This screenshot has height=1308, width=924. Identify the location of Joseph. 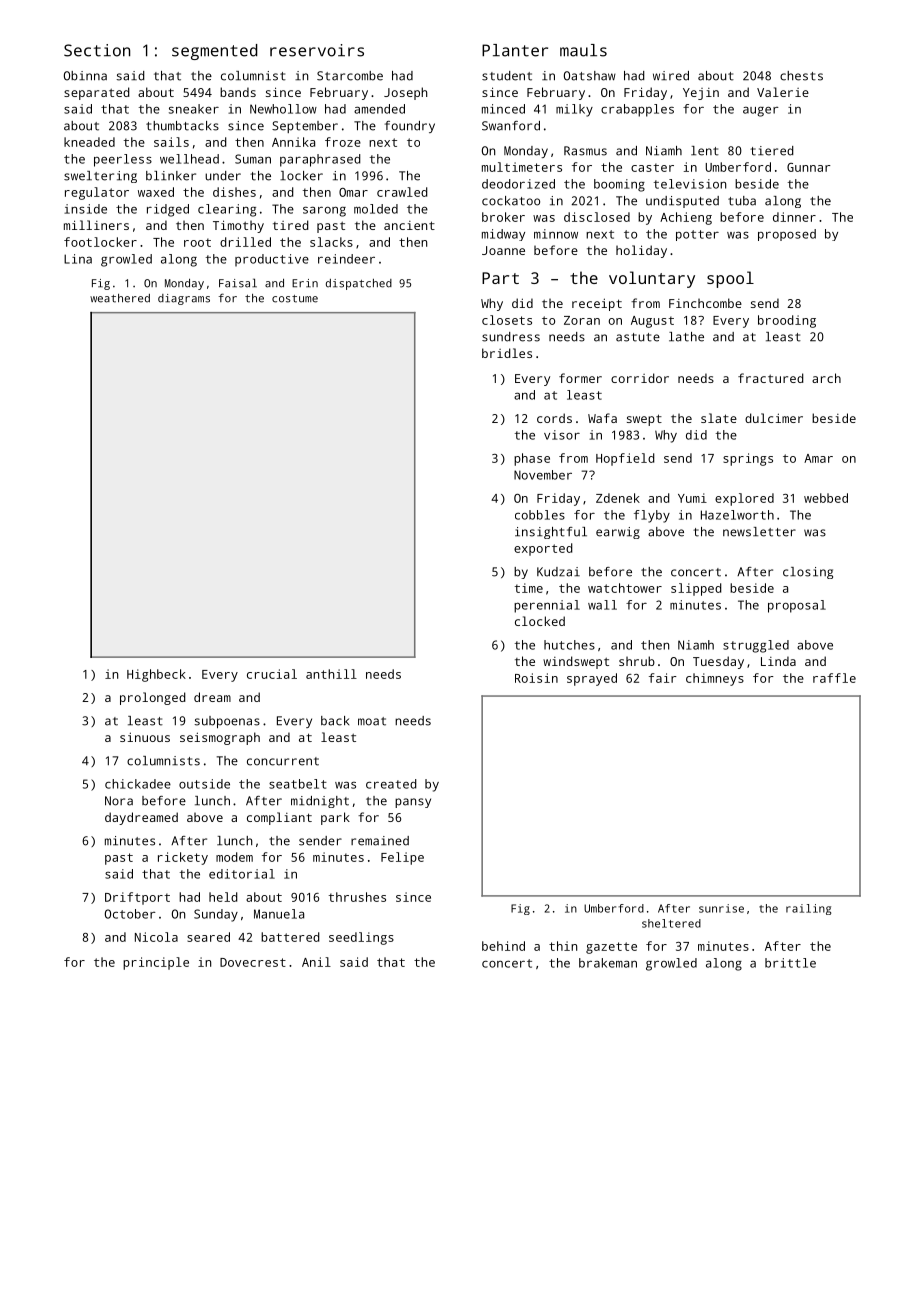
(405, 93).
